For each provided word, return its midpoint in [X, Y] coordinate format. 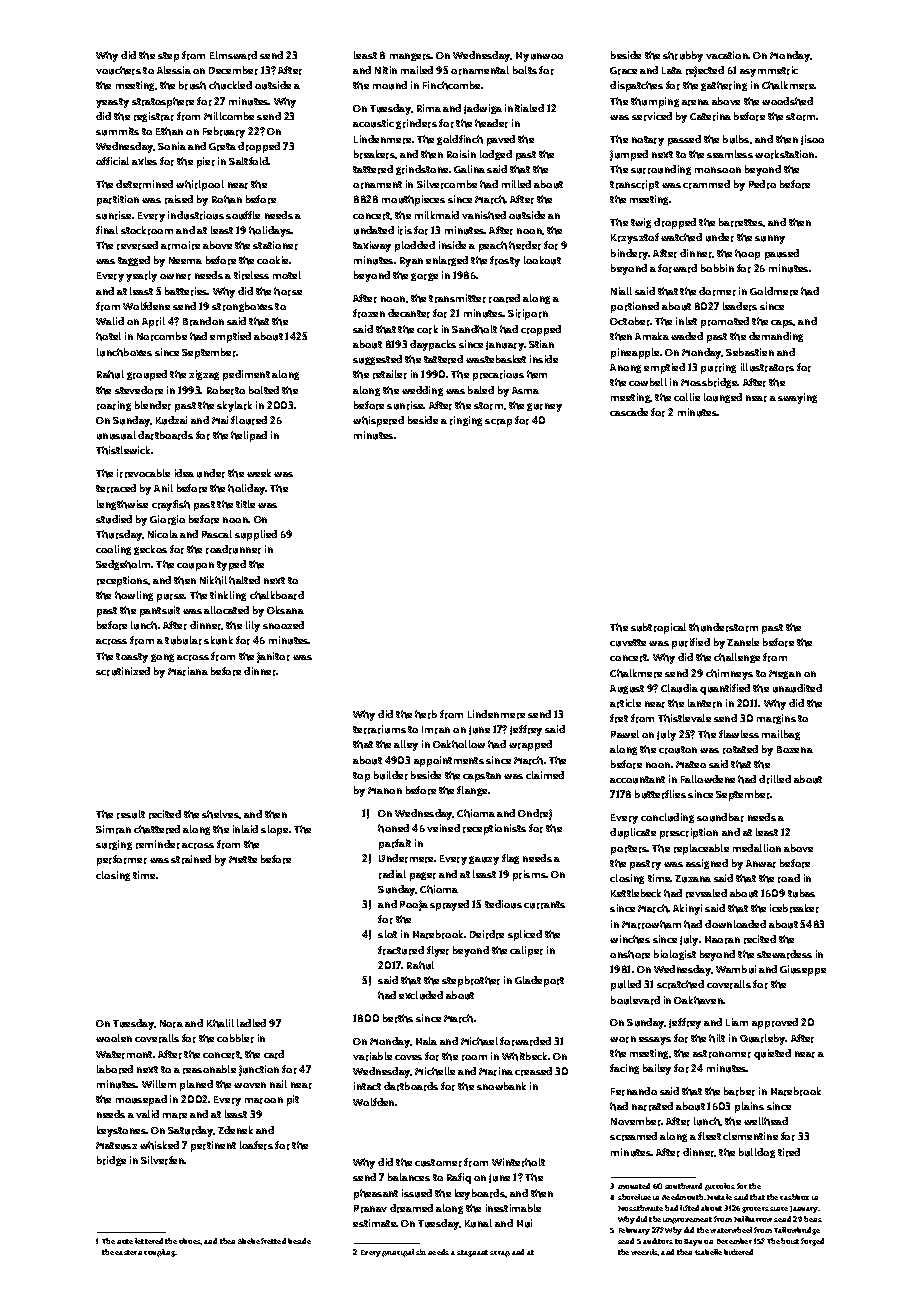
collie [687, 397]
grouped [147, 375]
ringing [466, 421]
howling [134, 596]
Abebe [249, 1241]
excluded [421, 995]
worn [623, 1039]
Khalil [220, 1023]
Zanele [743, 642]
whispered [378, 421]
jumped [629, 155]
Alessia [174, 70]
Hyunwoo [539, 57]
